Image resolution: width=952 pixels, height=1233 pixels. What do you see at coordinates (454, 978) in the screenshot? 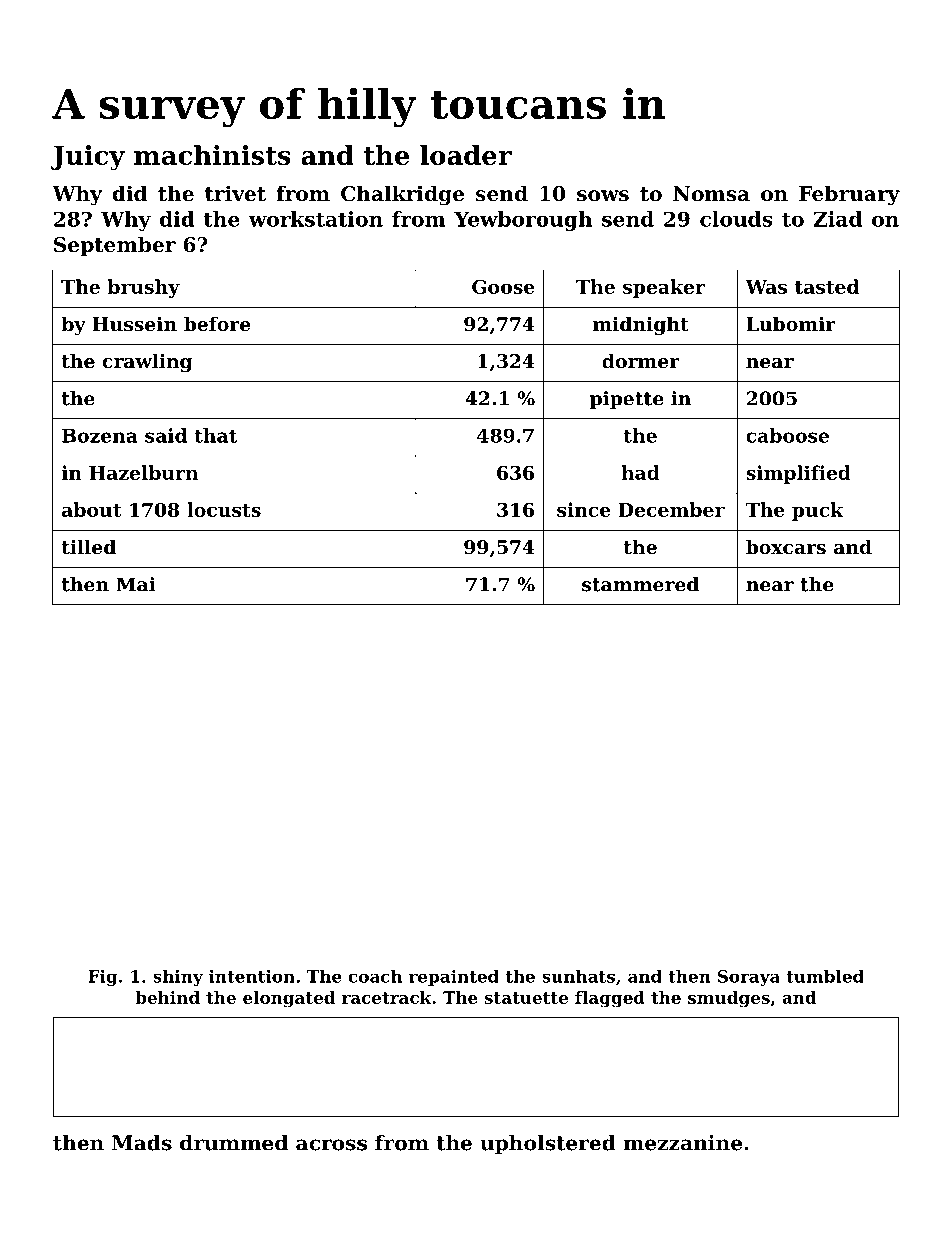
I see `repainted` at bounding box center [454, 978].
